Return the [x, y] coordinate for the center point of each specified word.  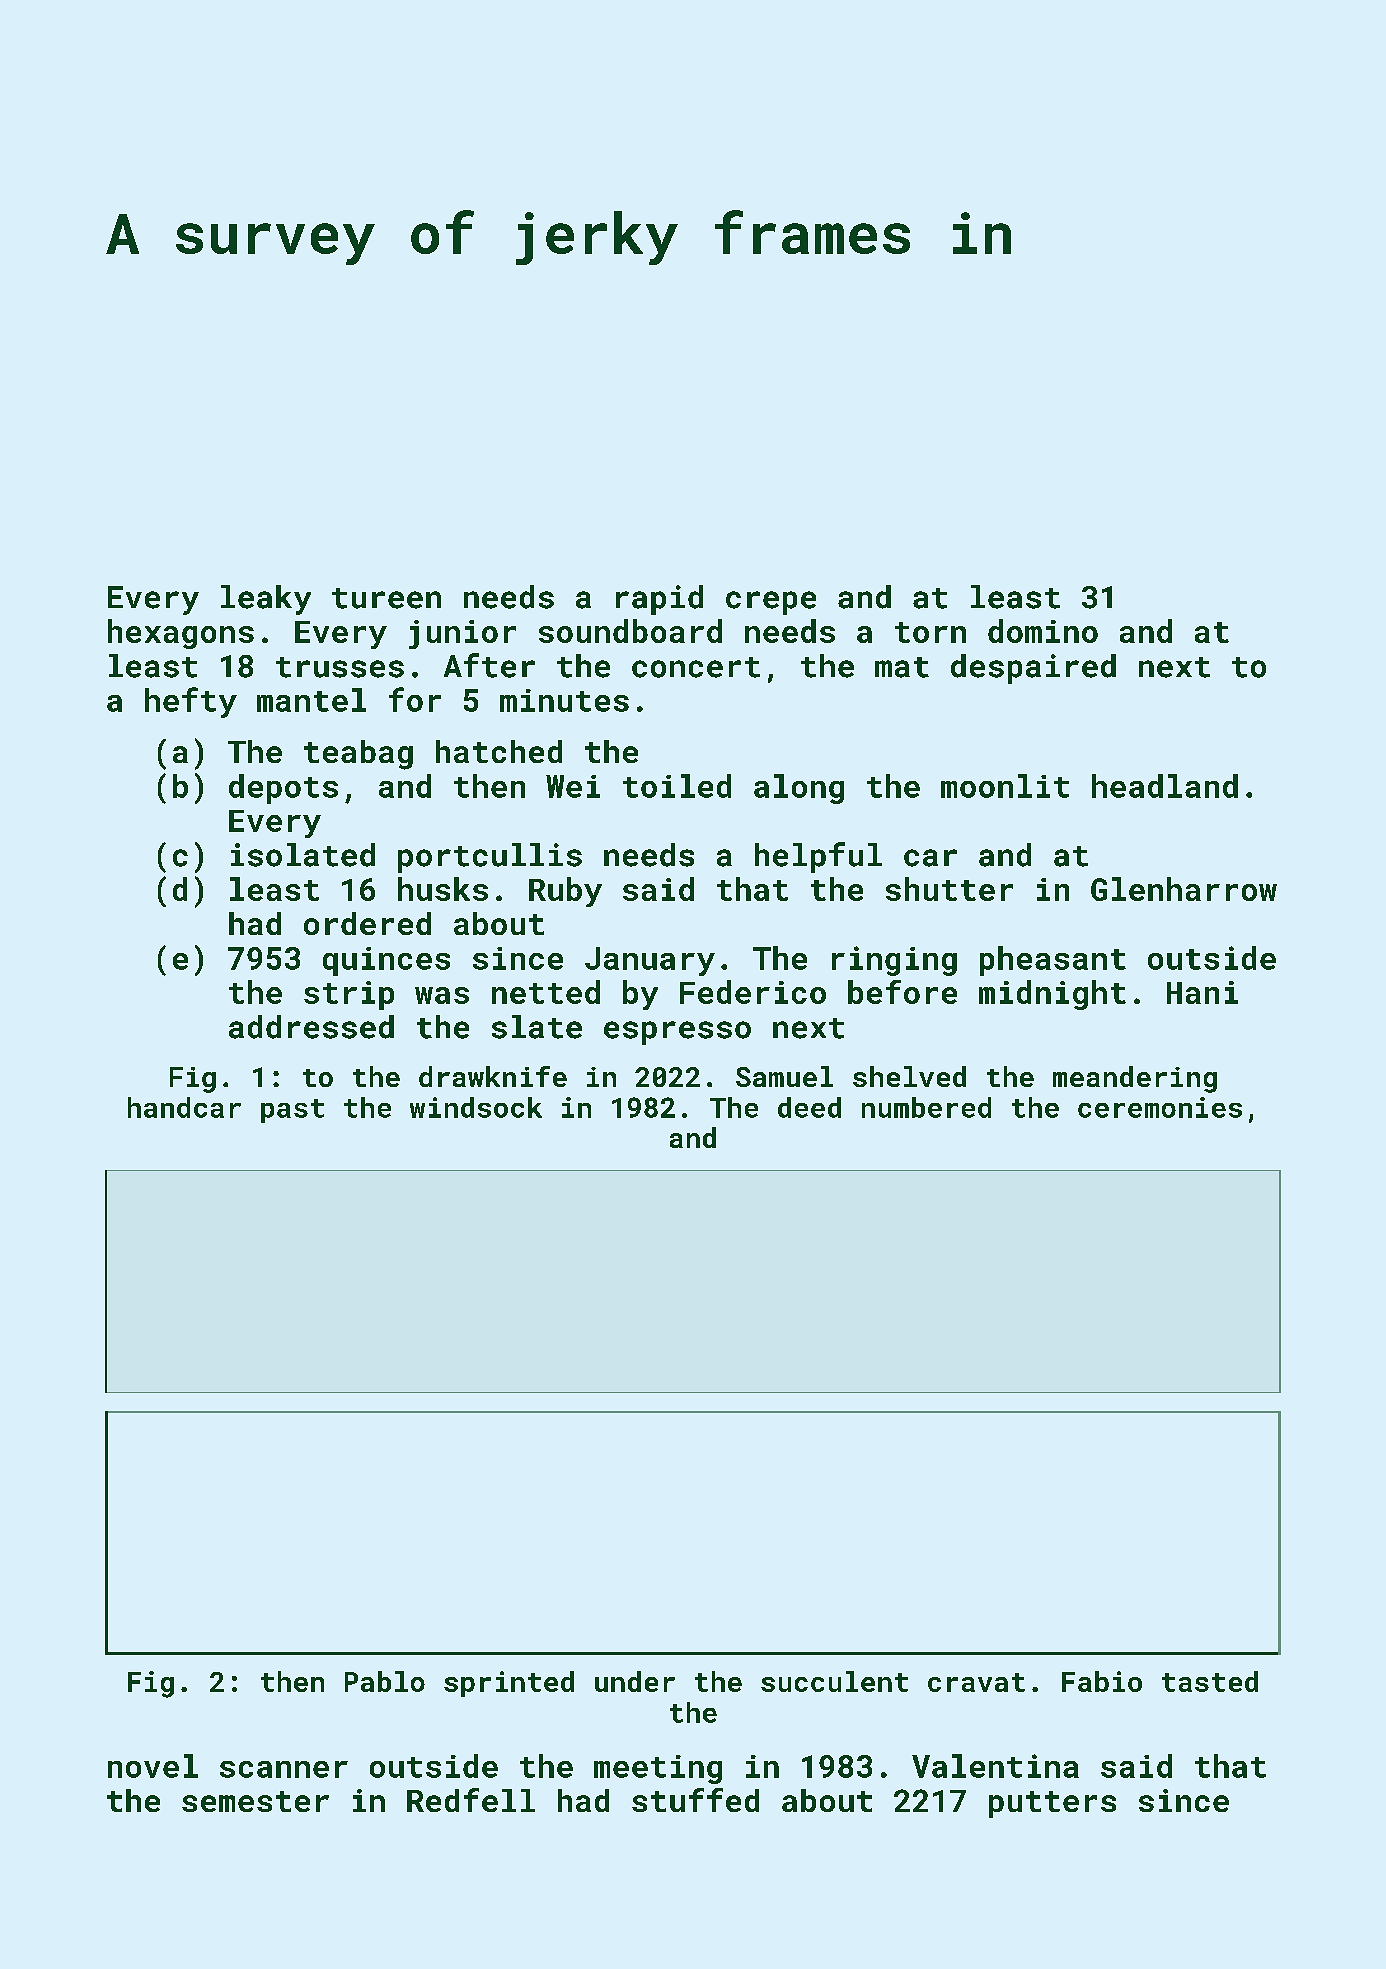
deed [809, 1107]
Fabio [1102, 1681]
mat [902, 667]
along [799, 789]
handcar [184, 1107]
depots [283, 789]
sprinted [509, 1684]
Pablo [385, 1681]
